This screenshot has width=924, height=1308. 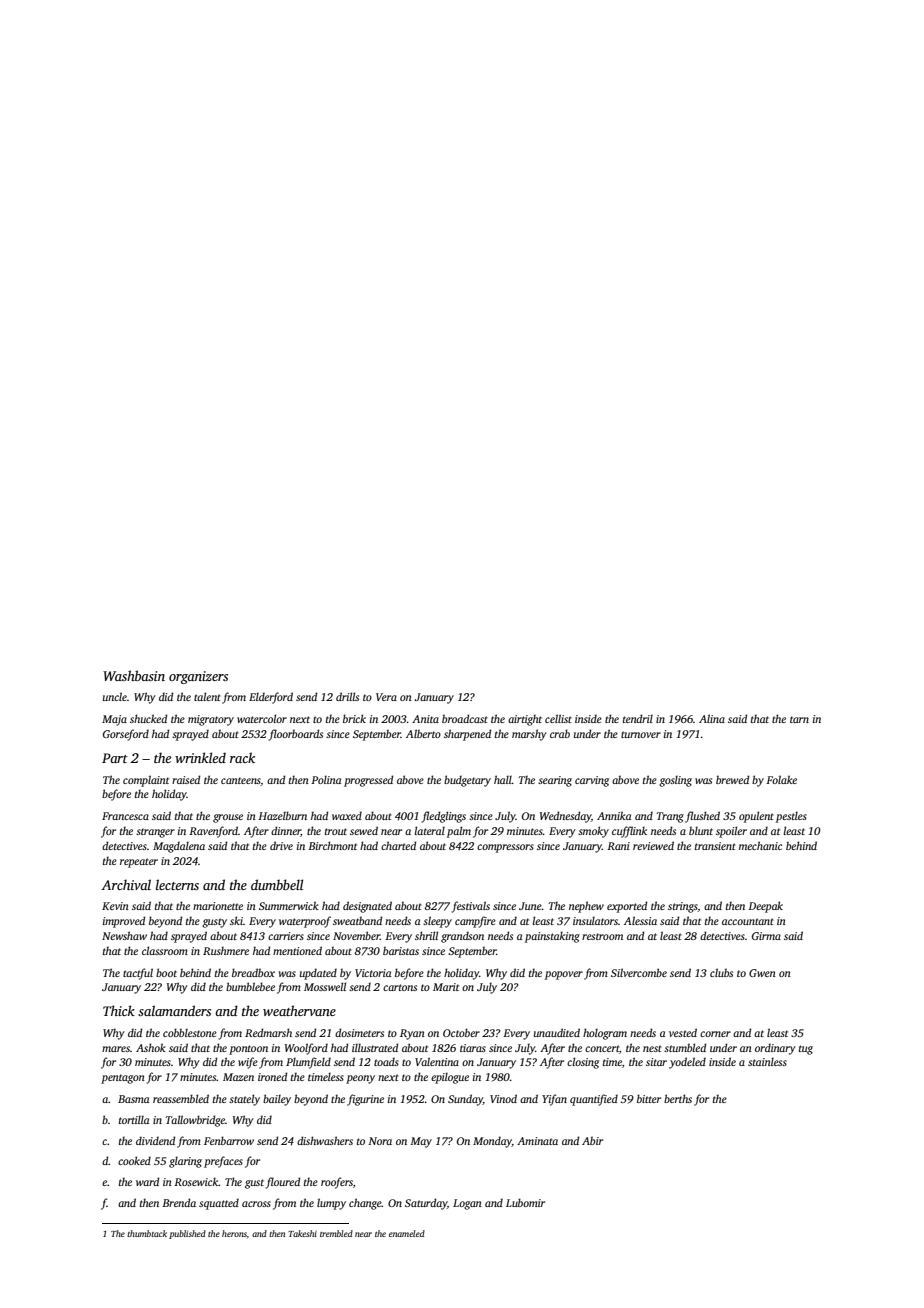 I want to click on October, so click(x=461, y=1032).
